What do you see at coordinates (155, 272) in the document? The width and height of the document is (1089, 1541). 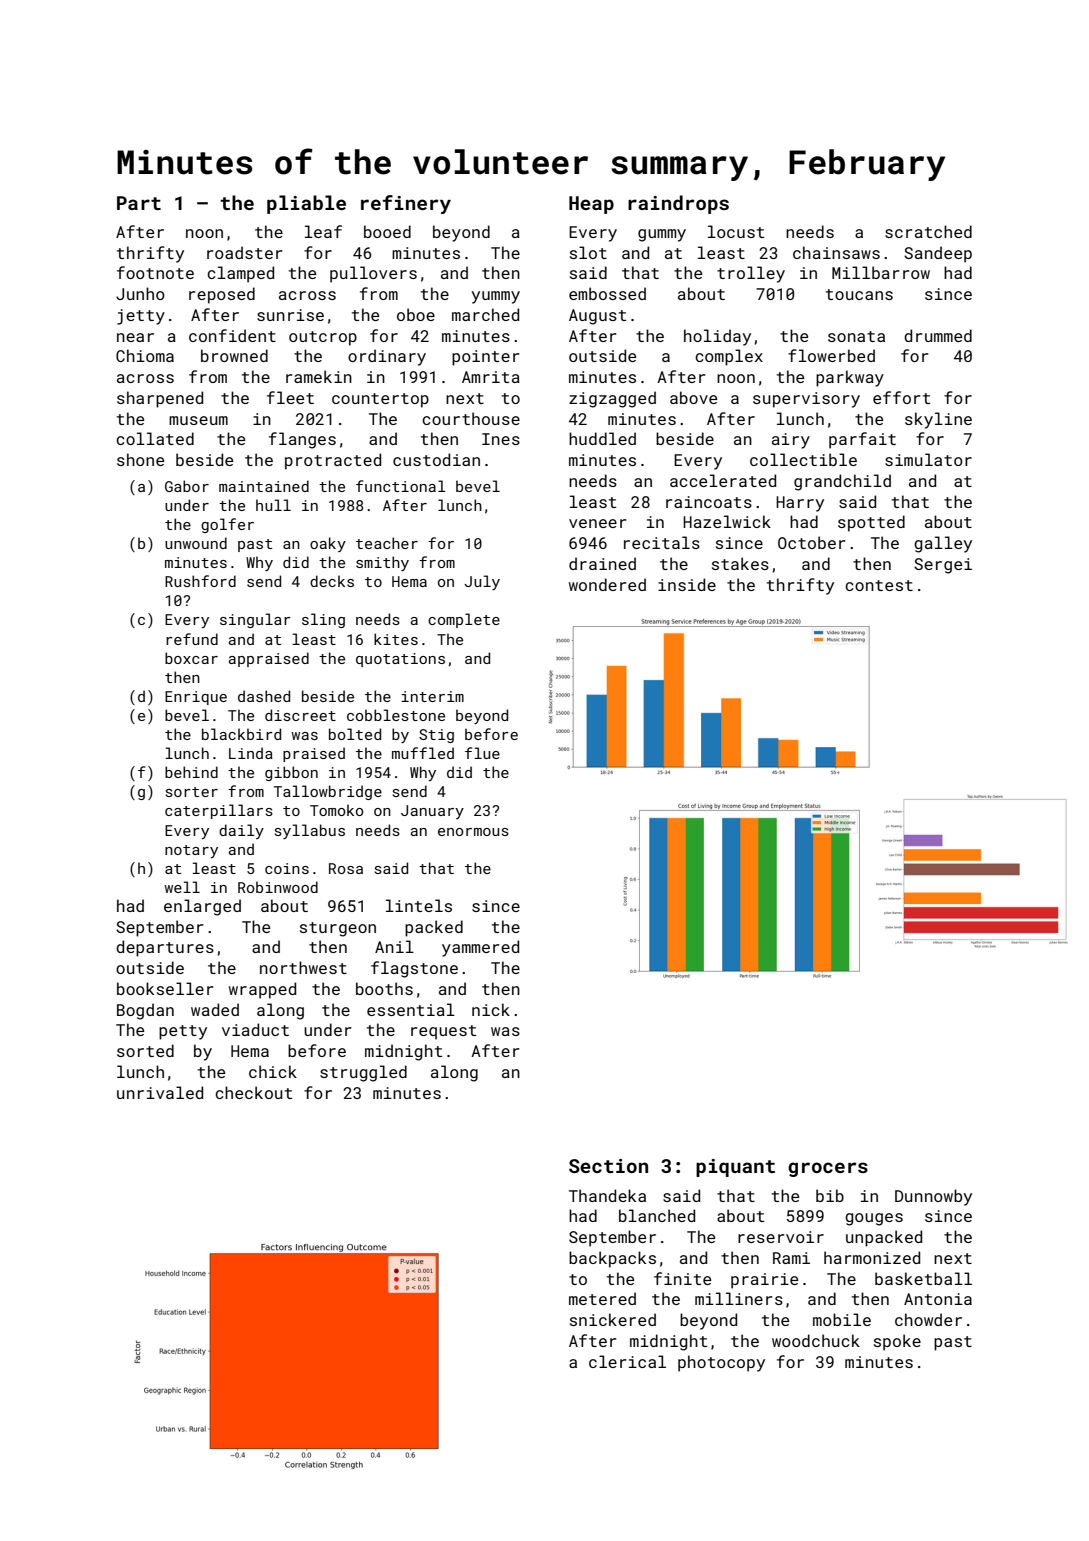 I see `footnote` at bounding box center [155, 272].
